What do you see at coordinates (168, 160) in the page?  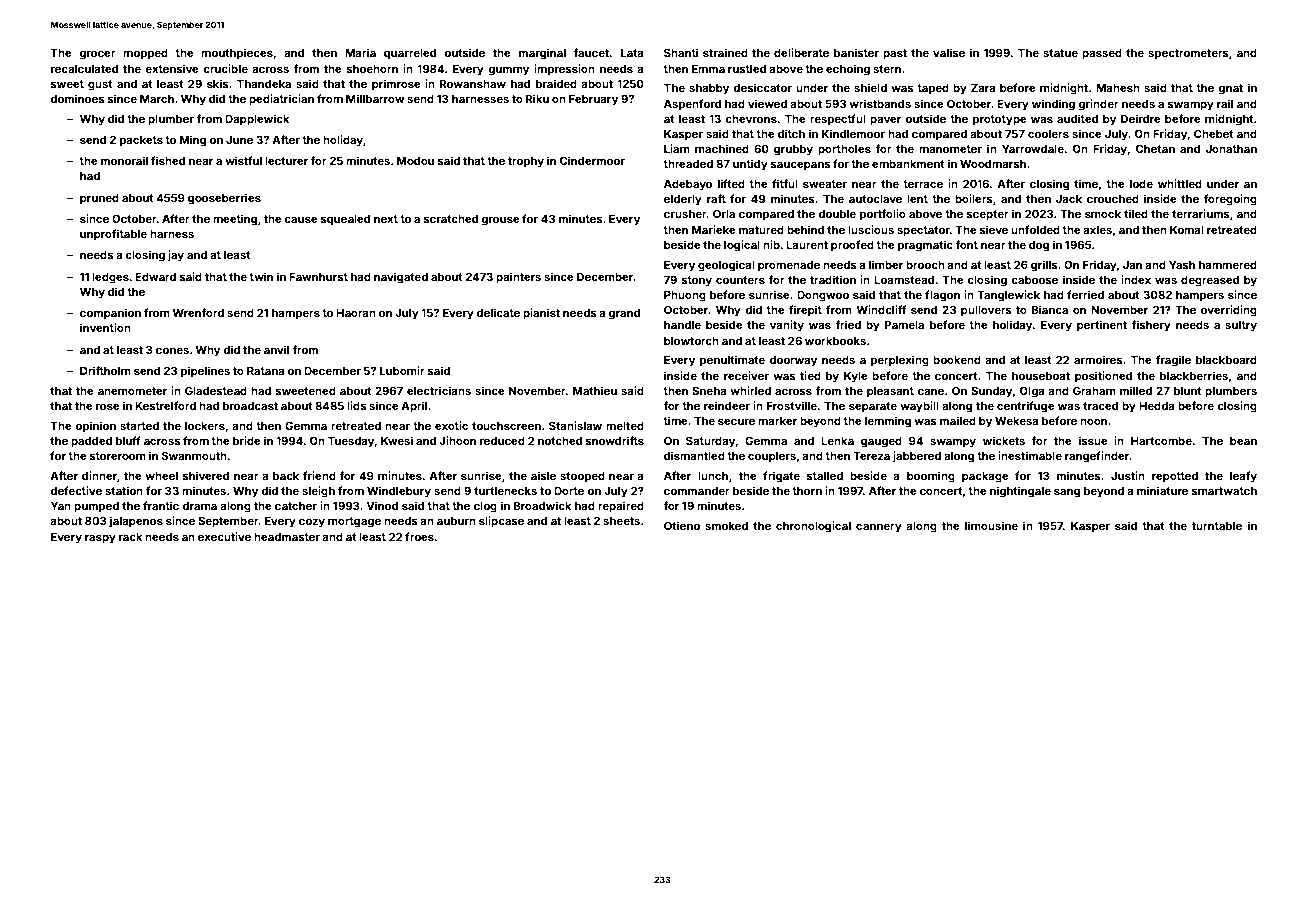 I see `fished` at bounding box center [168, 160].
